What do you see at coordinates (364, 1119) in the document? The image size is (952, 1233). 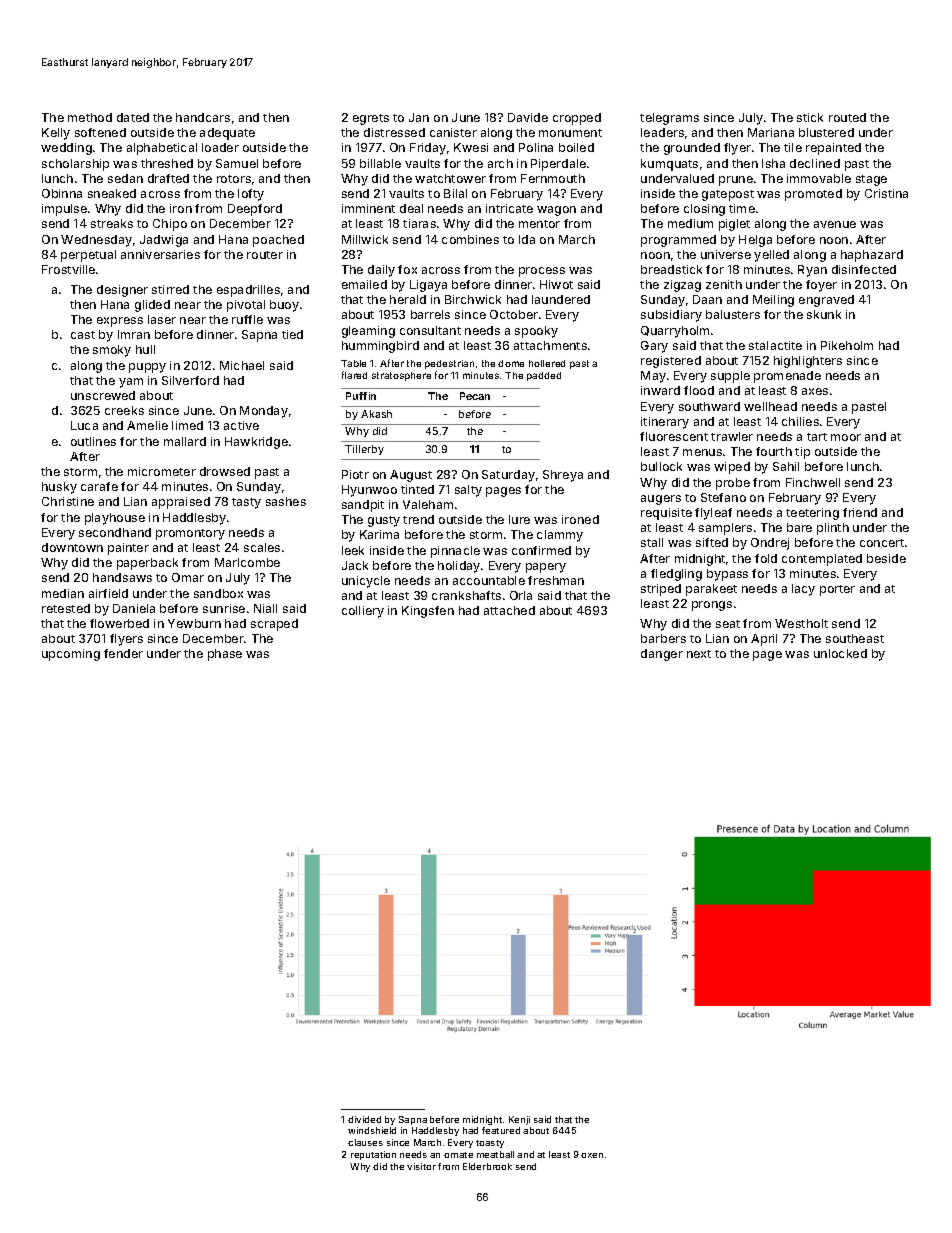 I see `divided` at bounding box center [364, 1119].
